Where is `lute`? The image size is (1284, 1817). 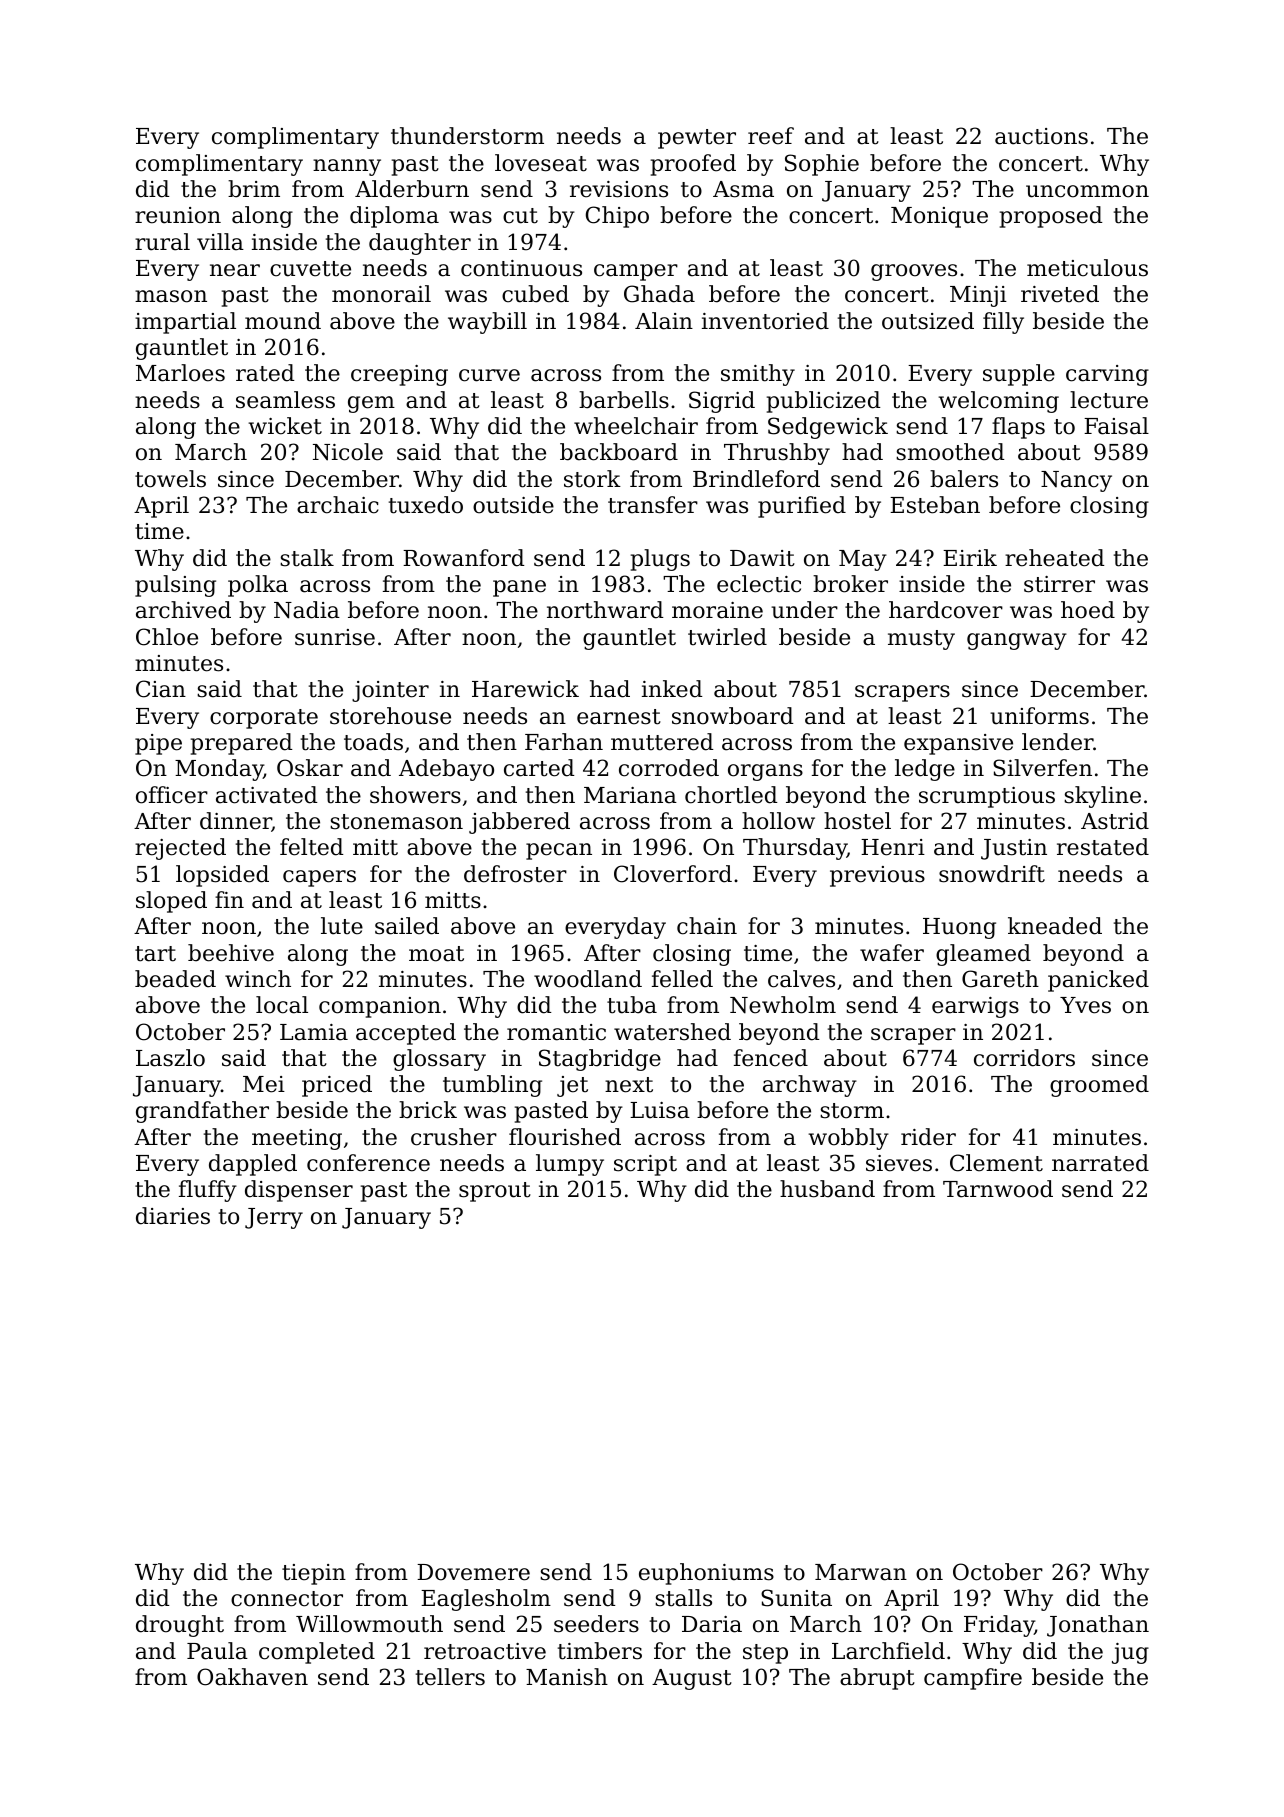 lute is located at coordinates (342, 926).
